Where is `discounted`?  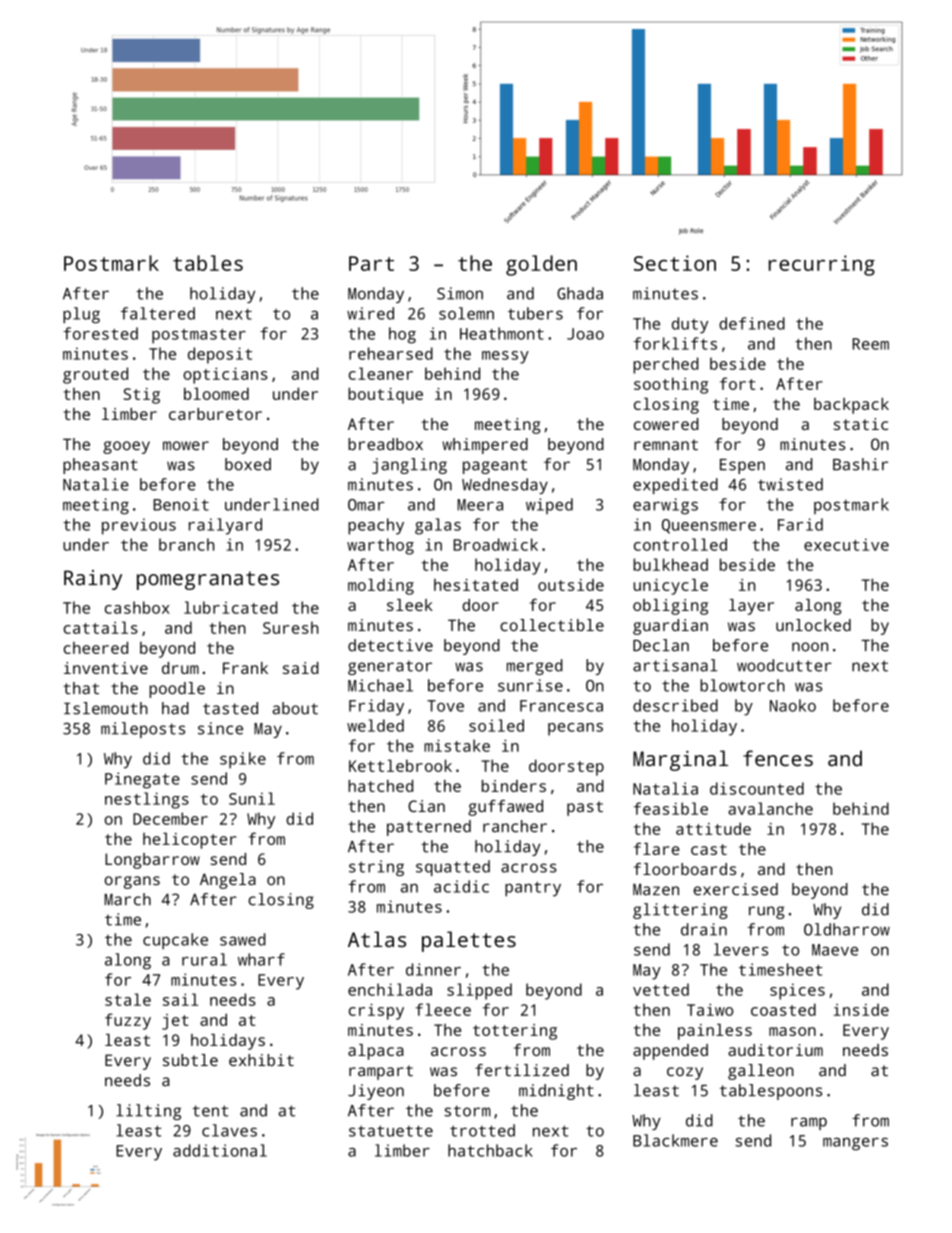
discounted is located at coordinates (757, 788).
